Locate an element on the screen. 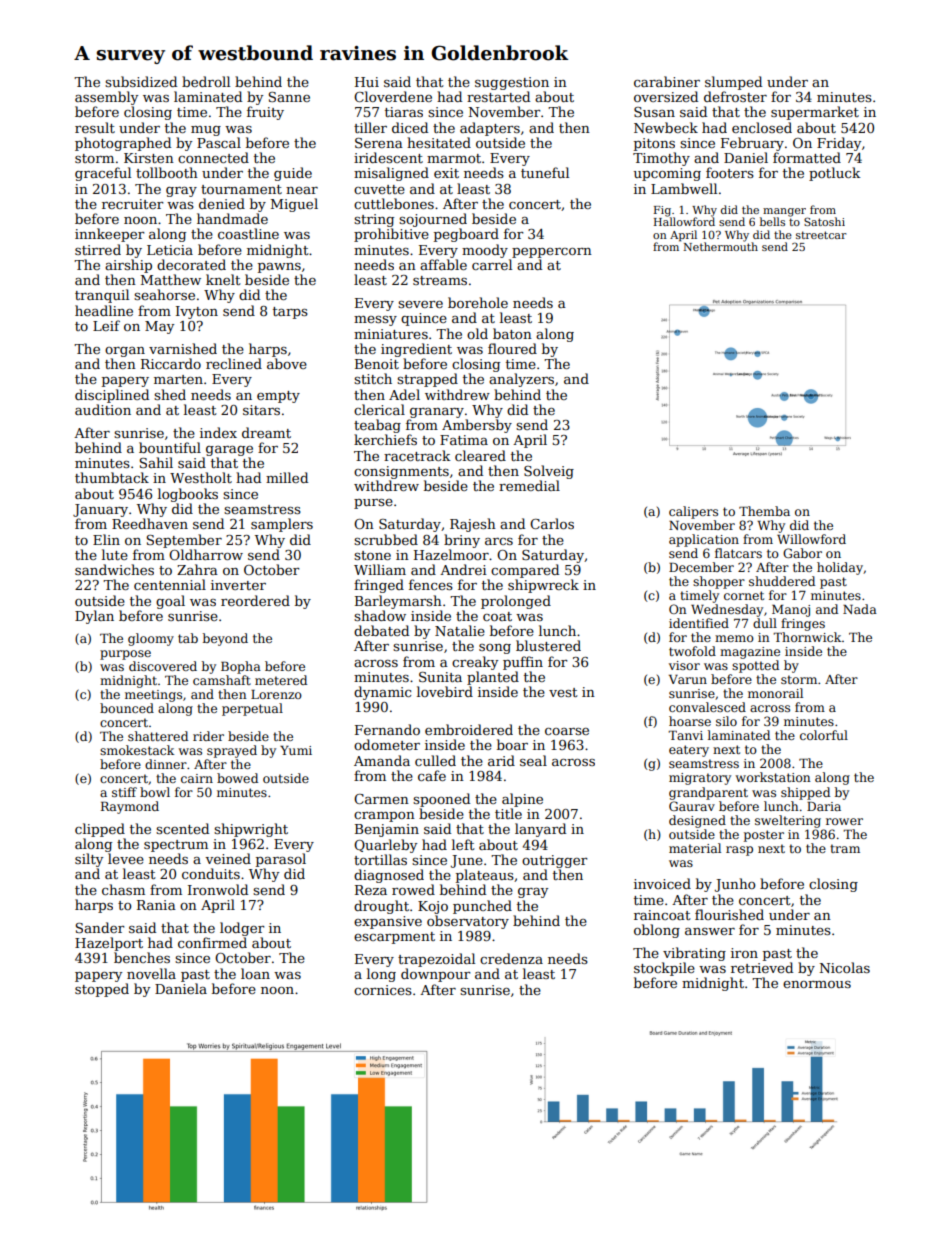 The height and width of the screenshot is (1233, 952). stopped is located at coordinates (102, 990).
